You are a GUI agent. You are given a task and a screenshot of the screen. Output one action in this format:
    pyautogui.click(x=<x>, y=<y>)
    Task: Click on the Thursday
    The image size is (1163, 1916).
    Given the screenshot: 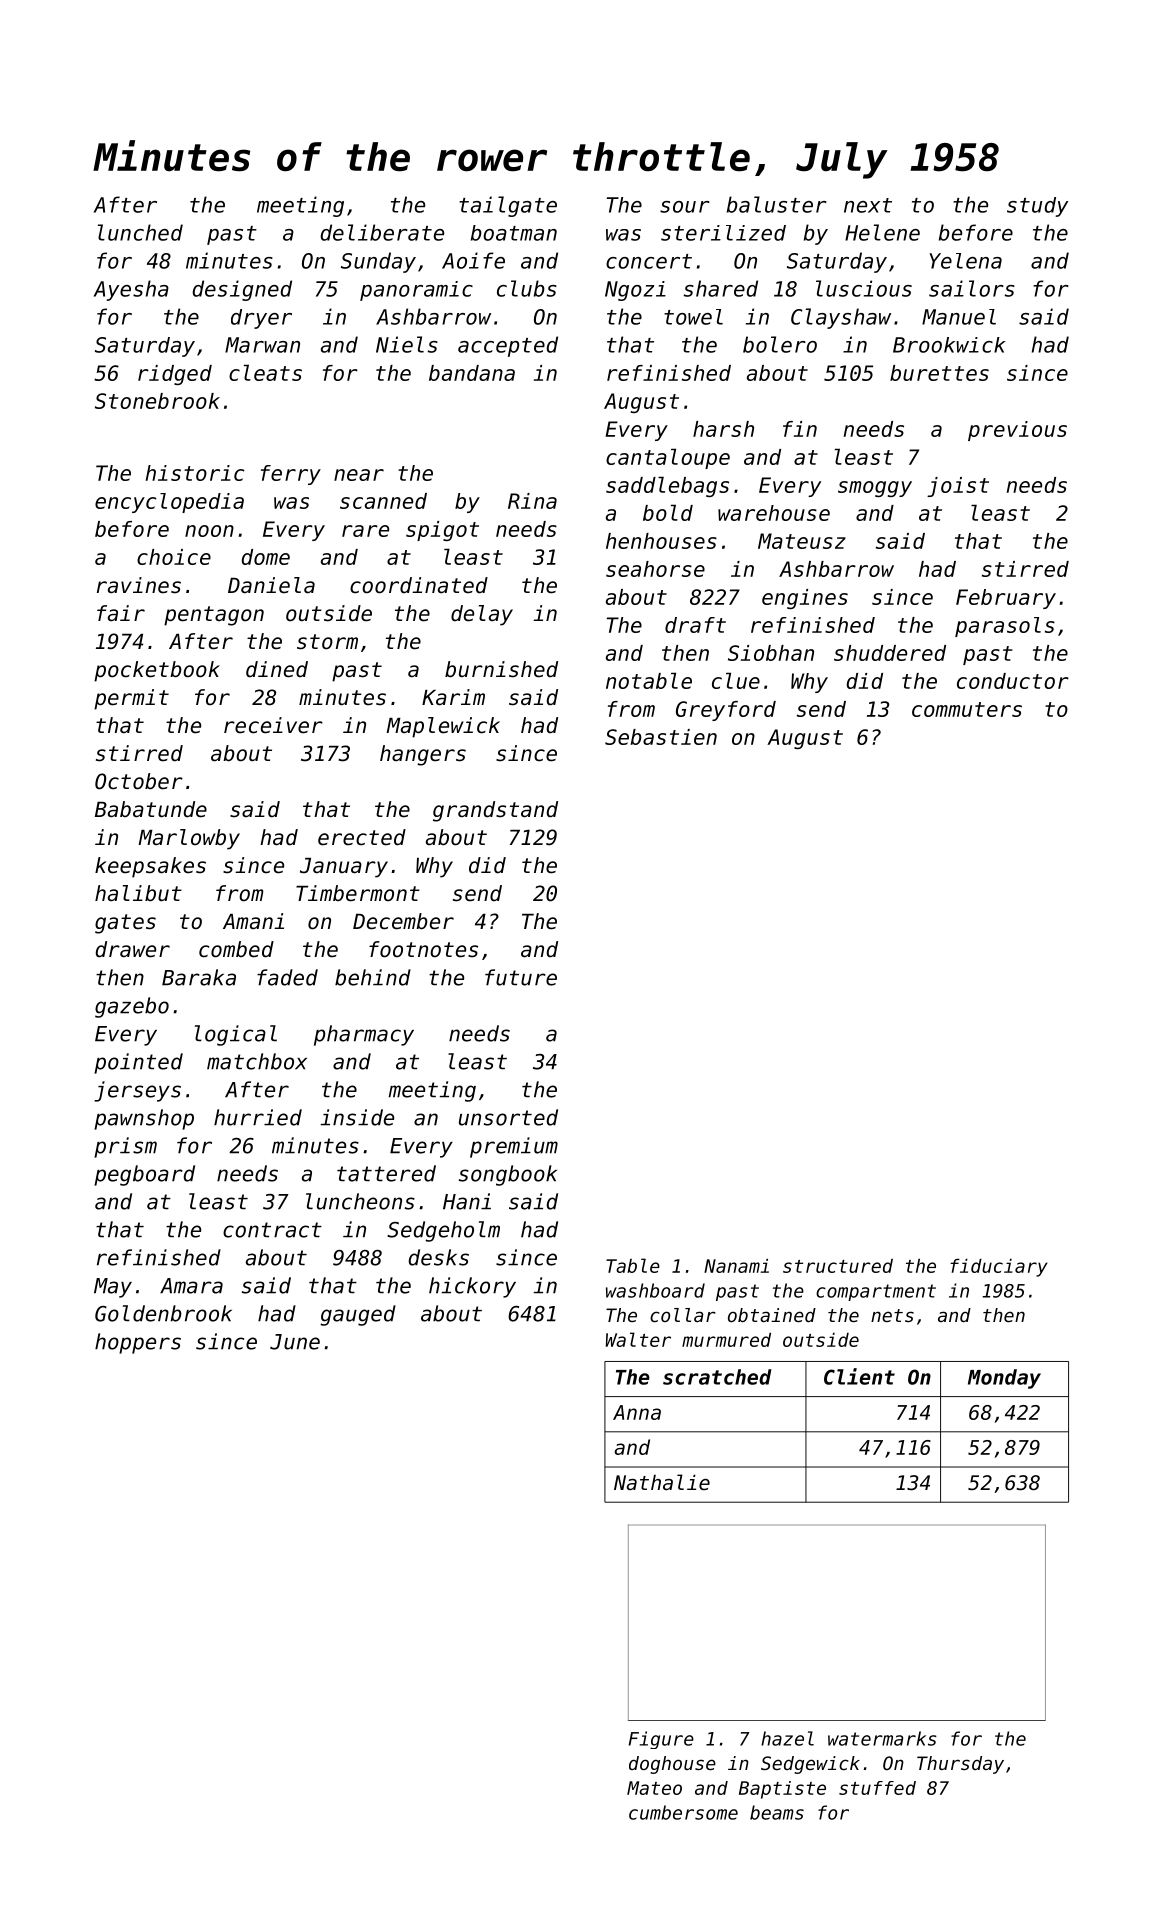 What is the action you would take?
    pyautogui.click(x=960, y=1765)
